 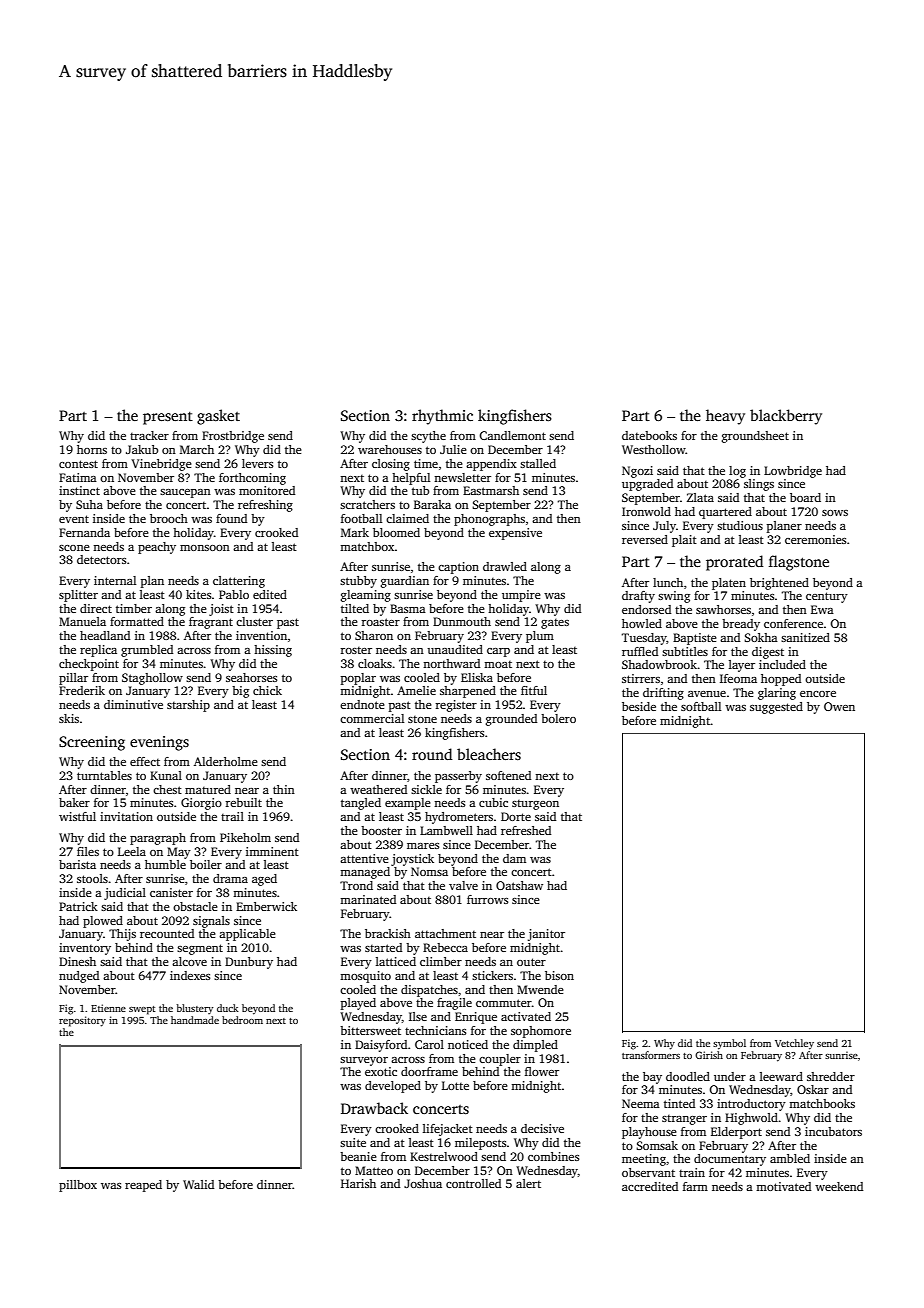 I want to click on heavy, so click(x=725, y=417).
